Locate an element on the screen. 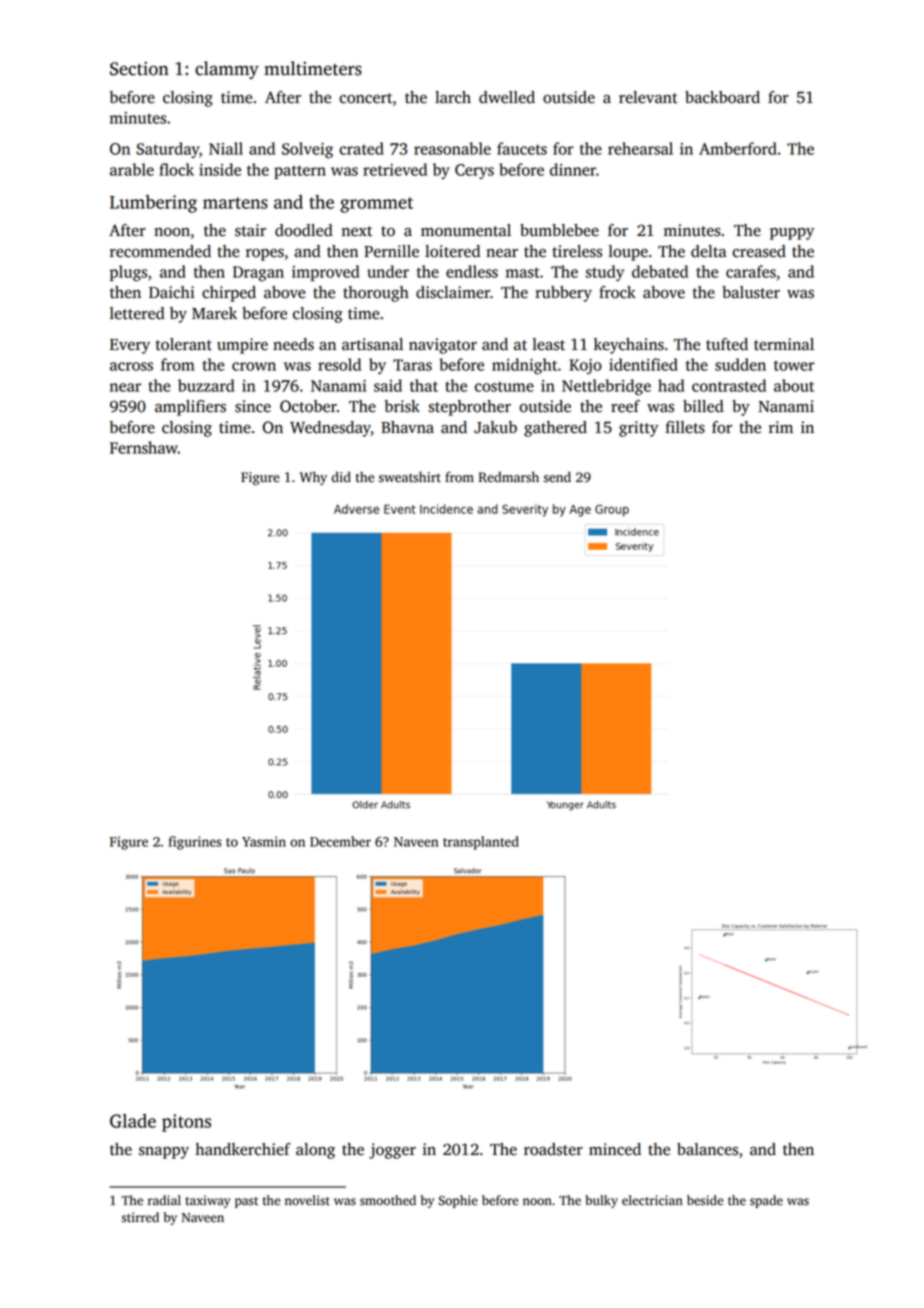 This screenshot has height=1308, width=924. Fernshaw is located at coordinates (144, 447).
